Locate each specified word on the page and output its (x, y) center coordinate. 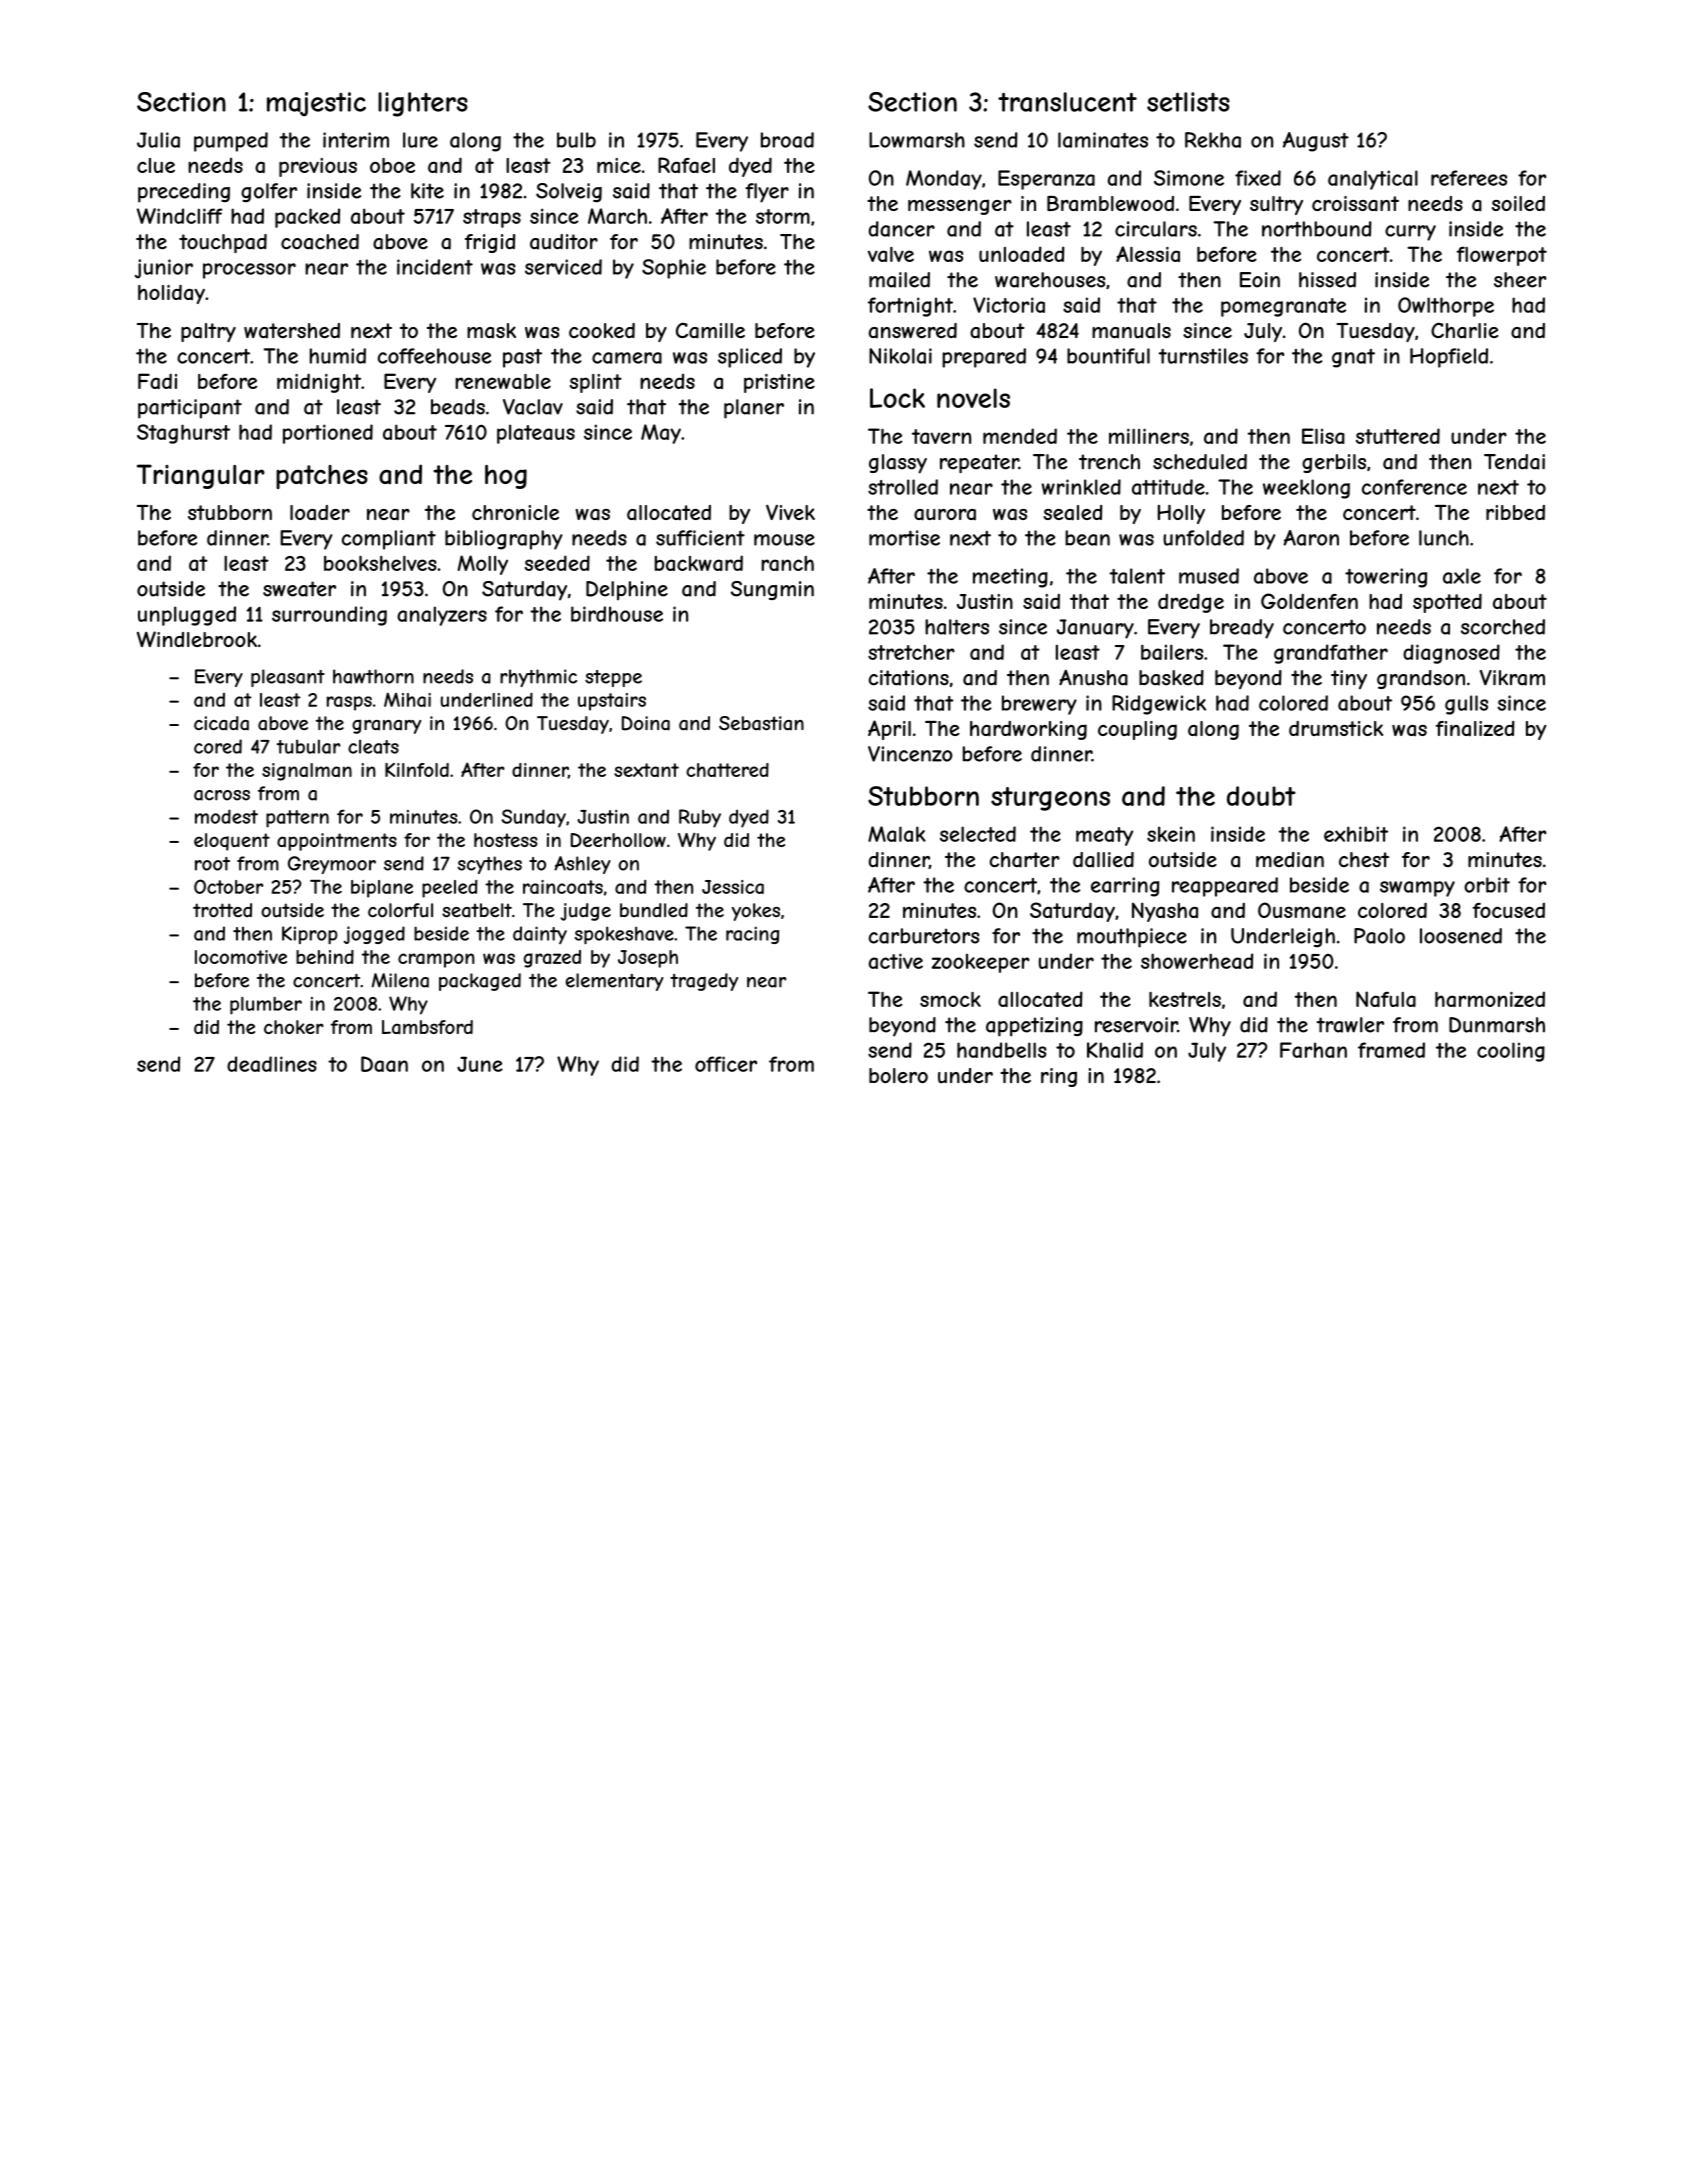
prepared (984, 358)
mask (491, 331)
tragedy (704, 982)
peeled (450, 889)
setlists (1188, 102)
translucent (1067, 102)
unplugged (187, 616)
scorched (1503, 627)
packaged (480, 982)
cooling (1511, 1052)
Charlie (1465, 330)
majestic (316, 104)
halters (957, 627)
